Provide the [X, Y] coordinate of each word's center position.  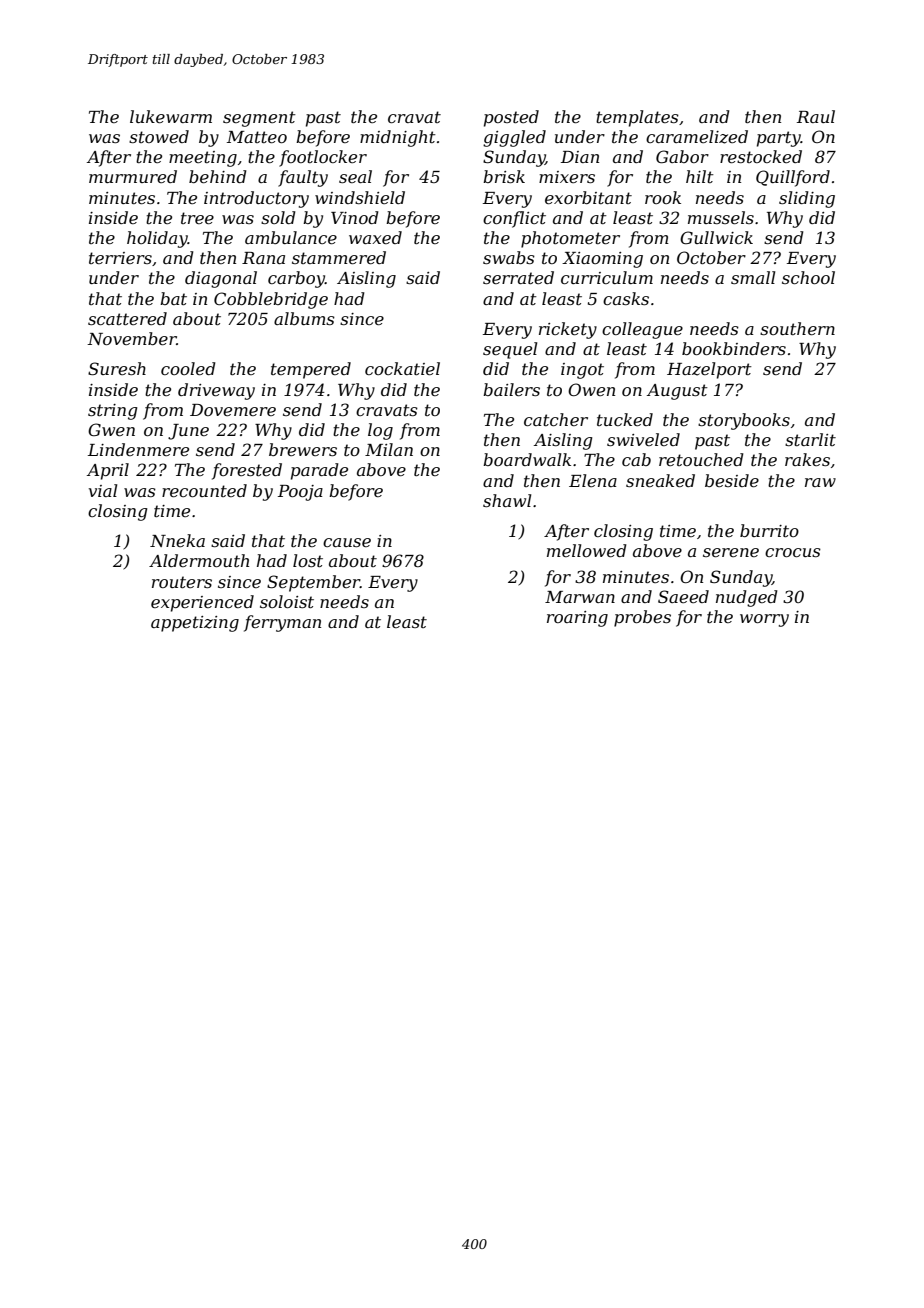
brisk [504, 176]
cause [347, 542]
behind [217, 176]
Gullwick [716, 237]
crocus [793, 552]
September [313, 583]
